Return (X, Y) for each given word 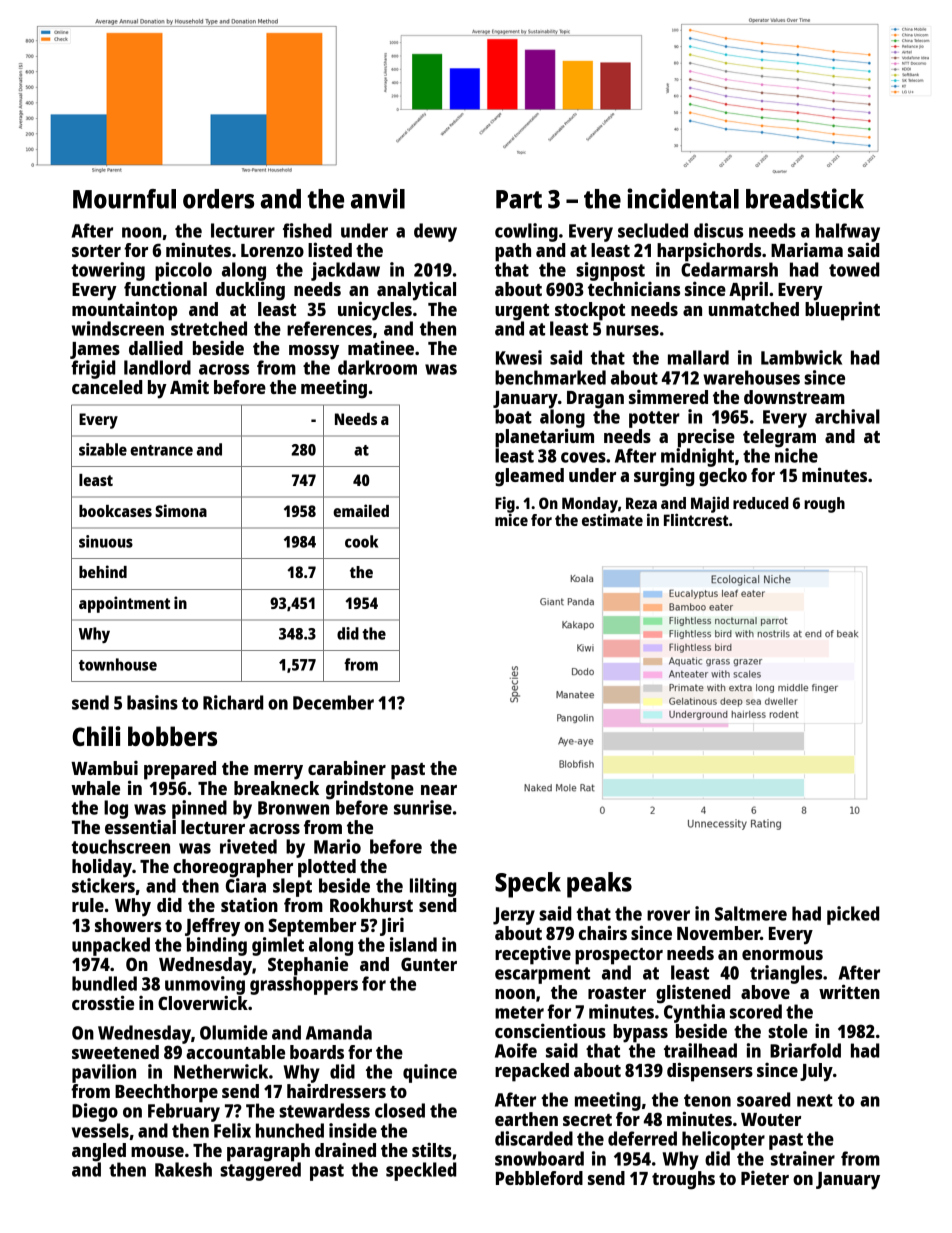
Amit (189, 386)
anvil (378, 198)
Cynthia (694, 1013)
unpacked (111, 946)
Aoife (516, 1050)
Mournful (124, 199)
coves (583, 457)
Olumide (234, 1032)
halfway (848, 232)
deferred (642, 1138)
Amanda (339, 1032)
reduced (761, 503)
